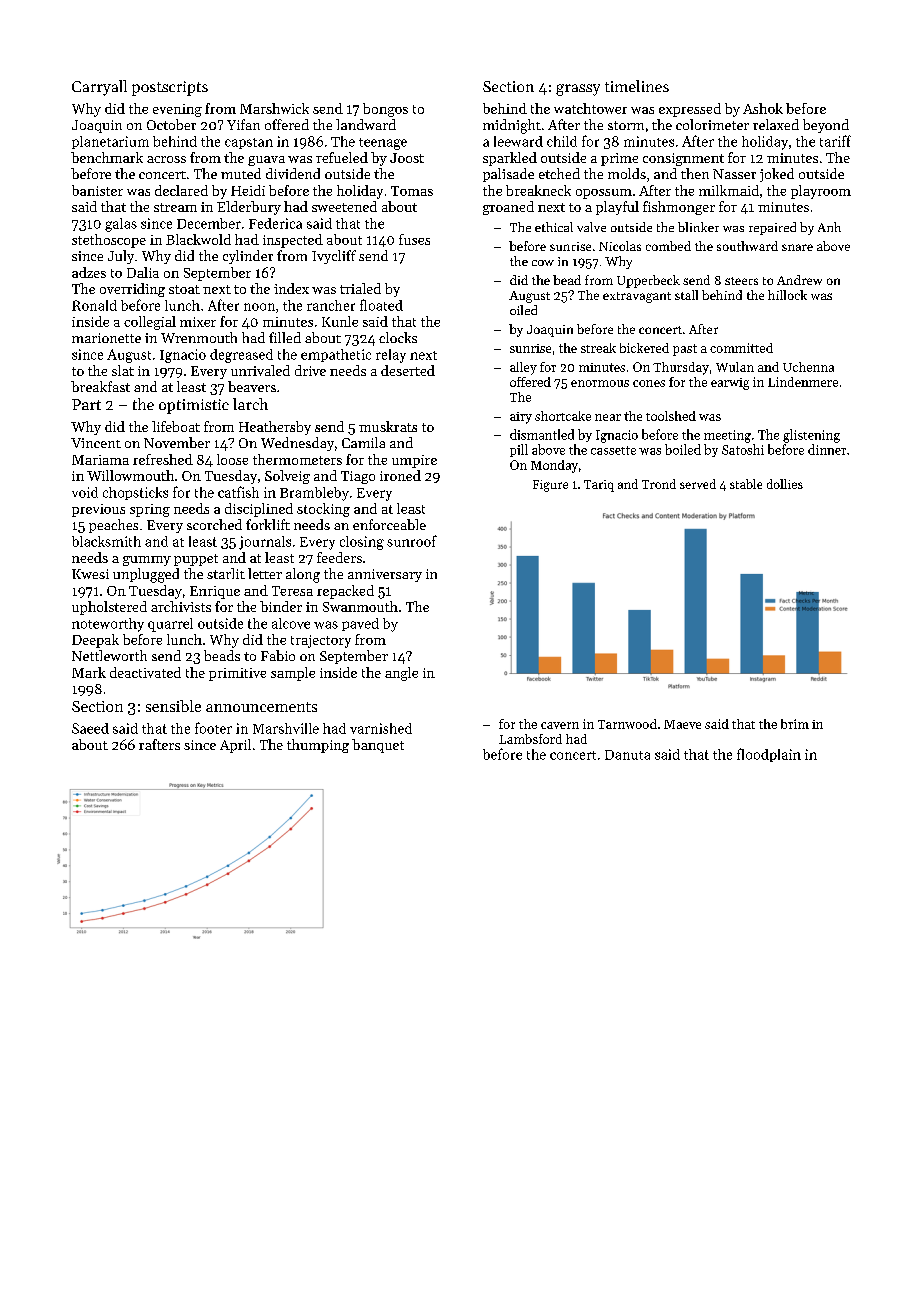  What do you see at coordinates (86, 404) in the page?
I see `Part` at bounding box center [86, 404].
